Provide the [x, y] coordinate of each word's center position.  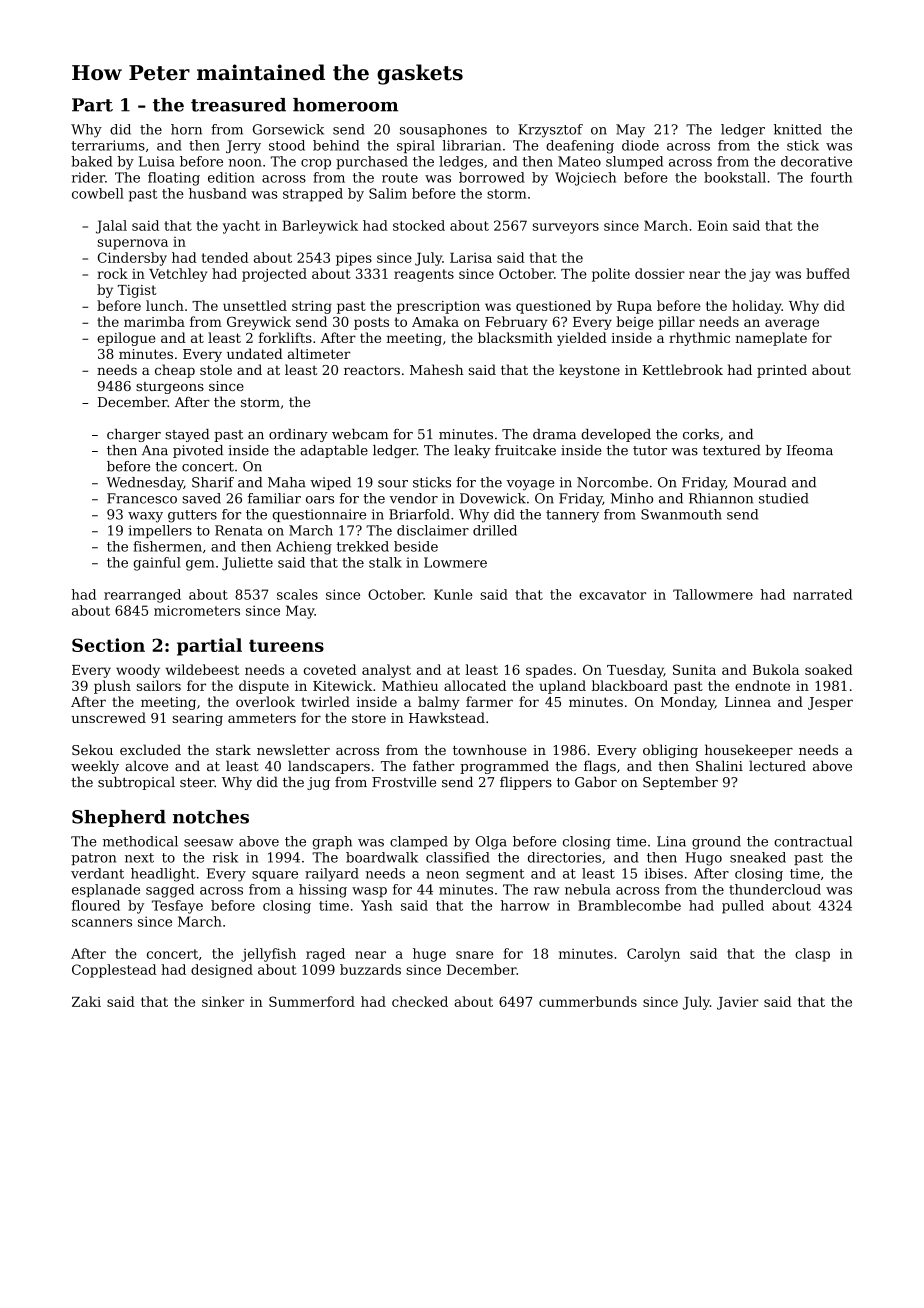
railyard [332, 875]
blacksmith [515, 337]
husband [218, 193]
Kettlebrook [683, 369]
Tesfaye [177, 907]
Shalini [719, 765]
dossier [660, 273]
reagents [424, 275]
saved [201, 498]
